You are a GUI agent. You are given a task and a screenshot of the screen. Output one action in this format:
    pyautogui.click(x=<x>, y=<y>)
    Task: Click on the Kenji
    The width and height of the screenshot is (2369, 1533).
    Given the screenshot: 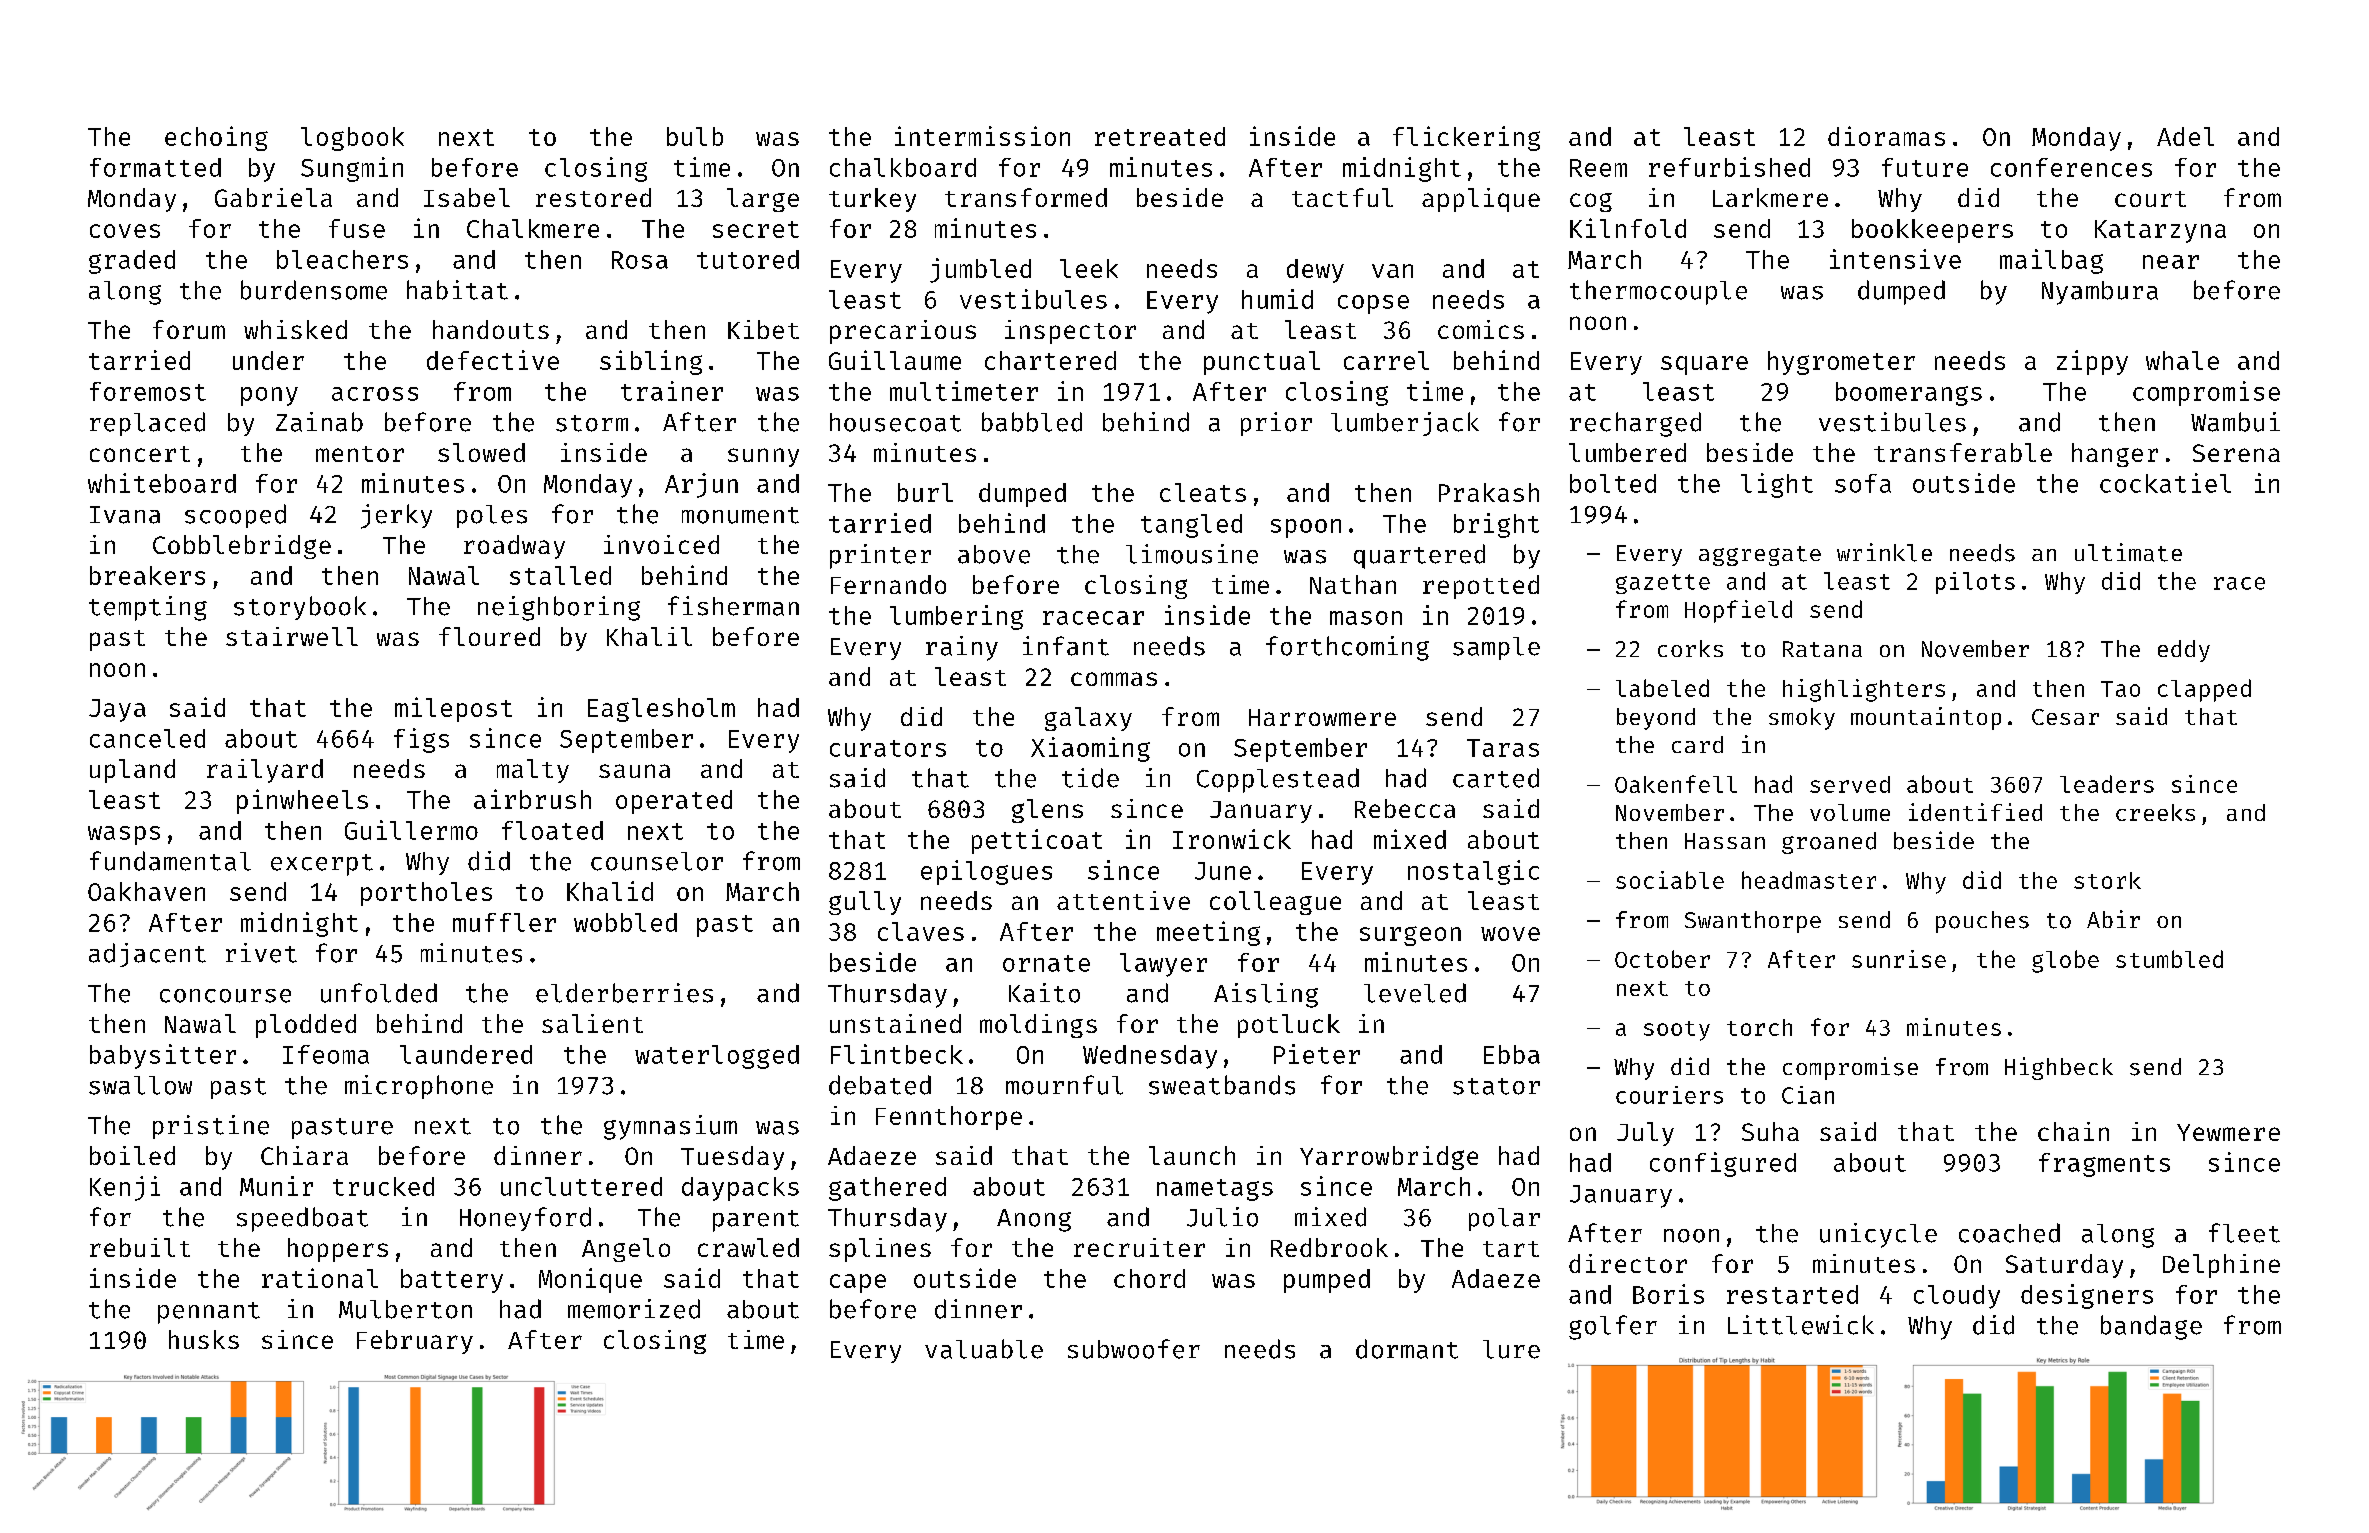 What is the action you would take?
    pyautogui.click(x=125, y=1188)
